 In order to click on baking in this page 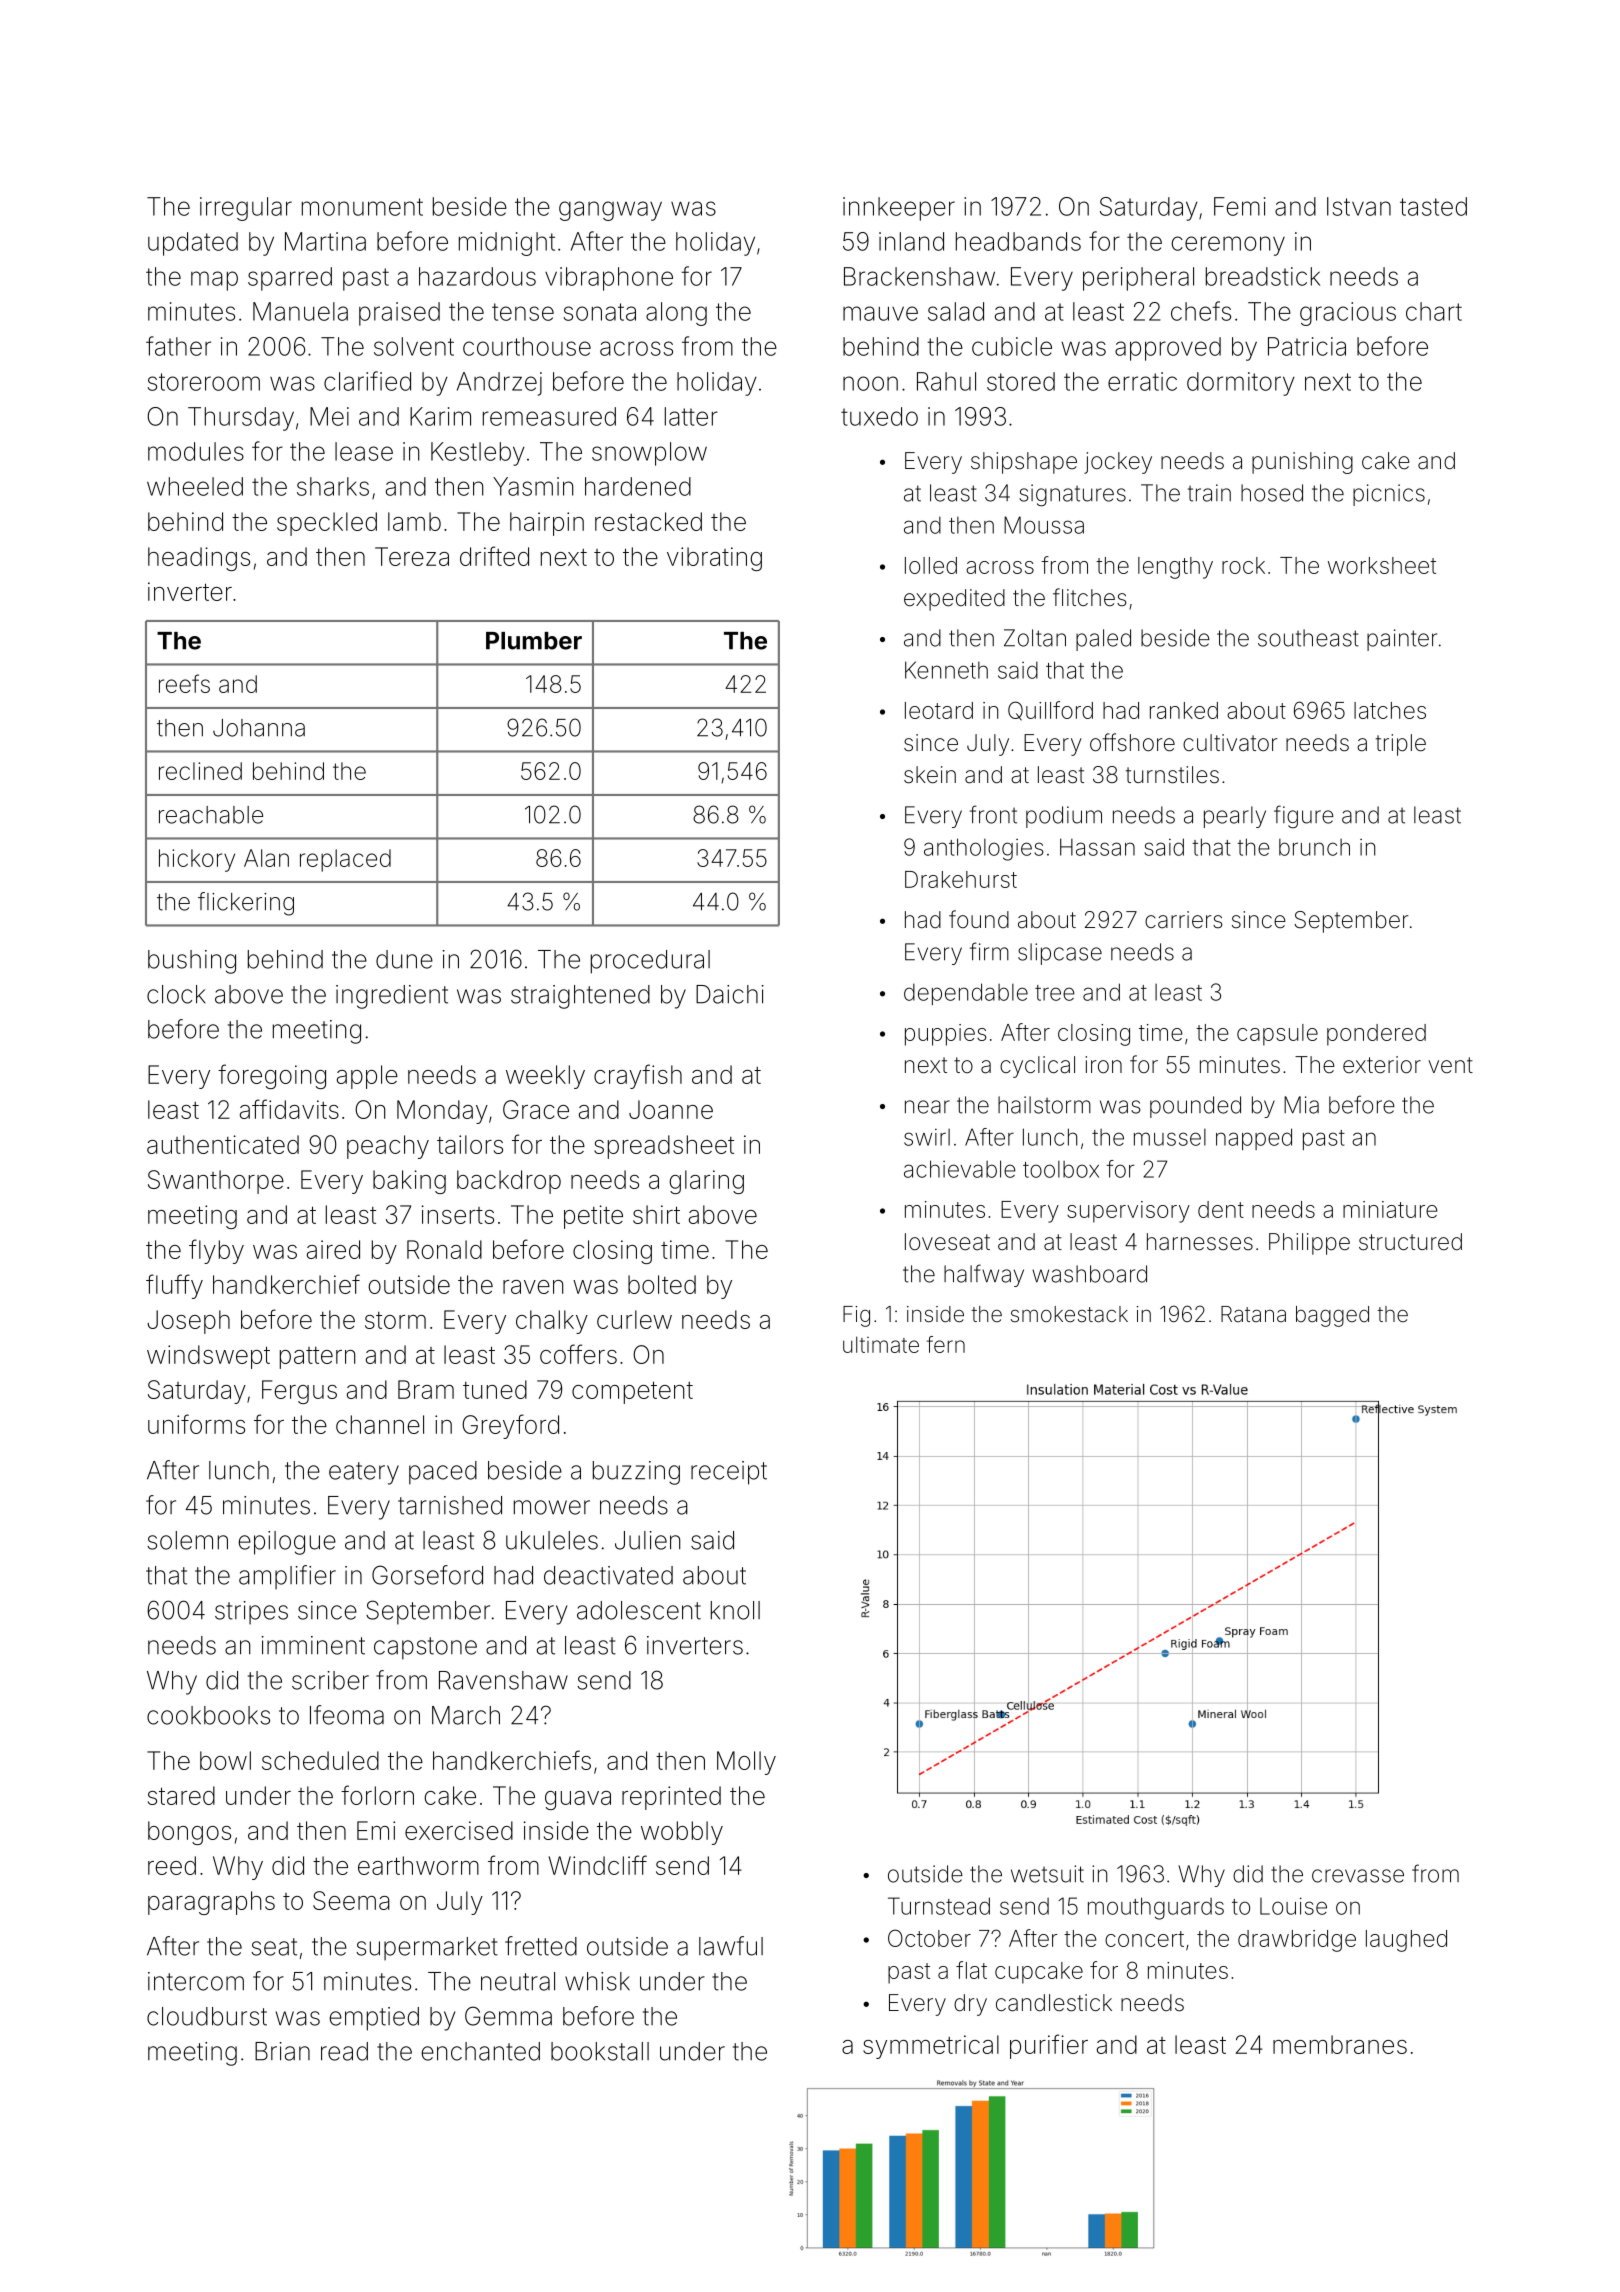, I will do `click(409, 1182)`.
